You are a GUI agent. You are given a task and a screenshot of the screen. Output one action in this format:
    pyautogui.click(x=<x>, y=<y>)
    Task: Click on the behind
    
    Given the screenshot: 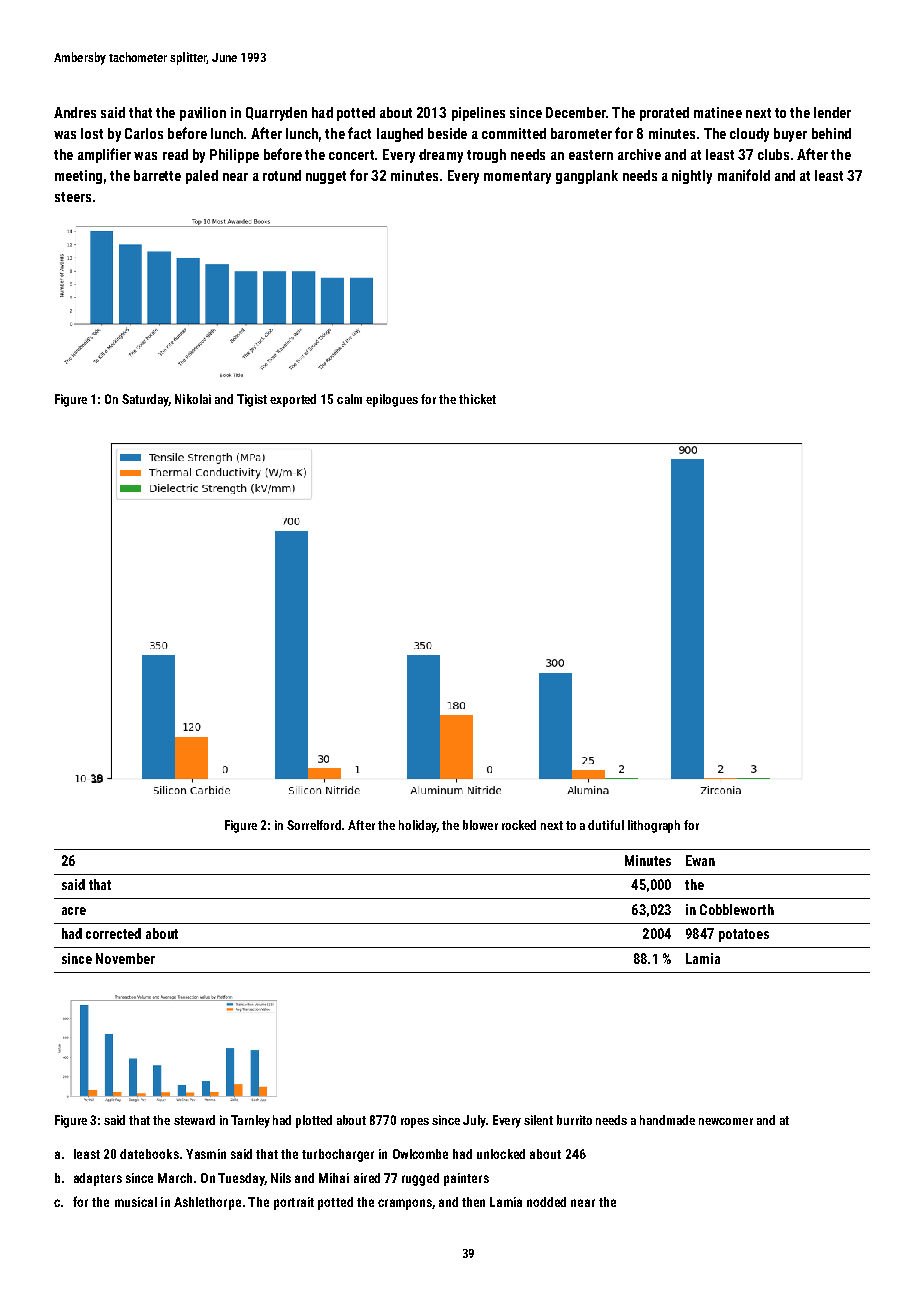 What is the action you would take?
    pyautogui.click(x=831, y=133)
